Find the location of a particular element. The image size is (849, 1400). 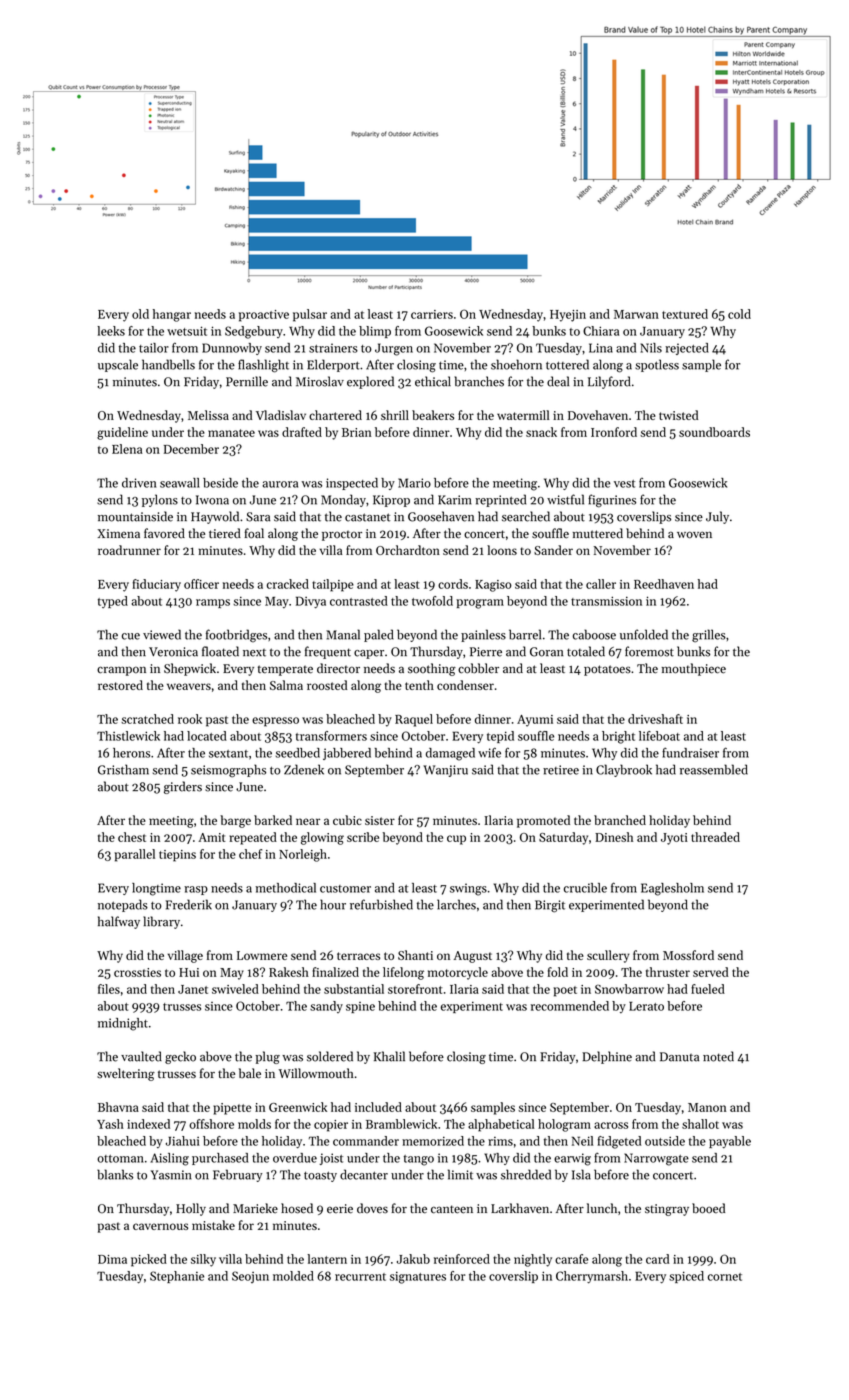

carriers is located at coordinates (432, 314).
